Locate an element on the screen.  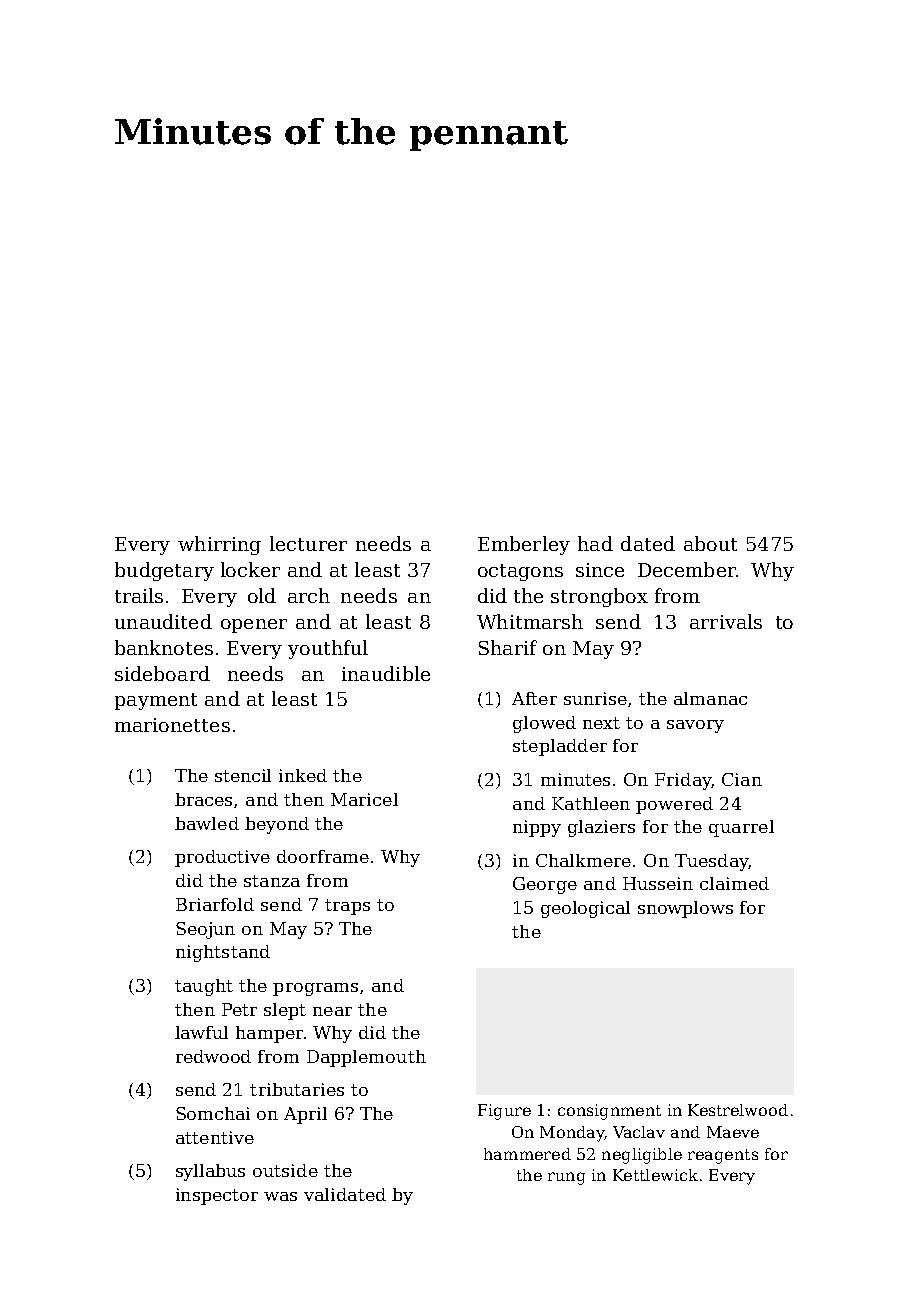
claimed is located at coordinates (734, 883).
